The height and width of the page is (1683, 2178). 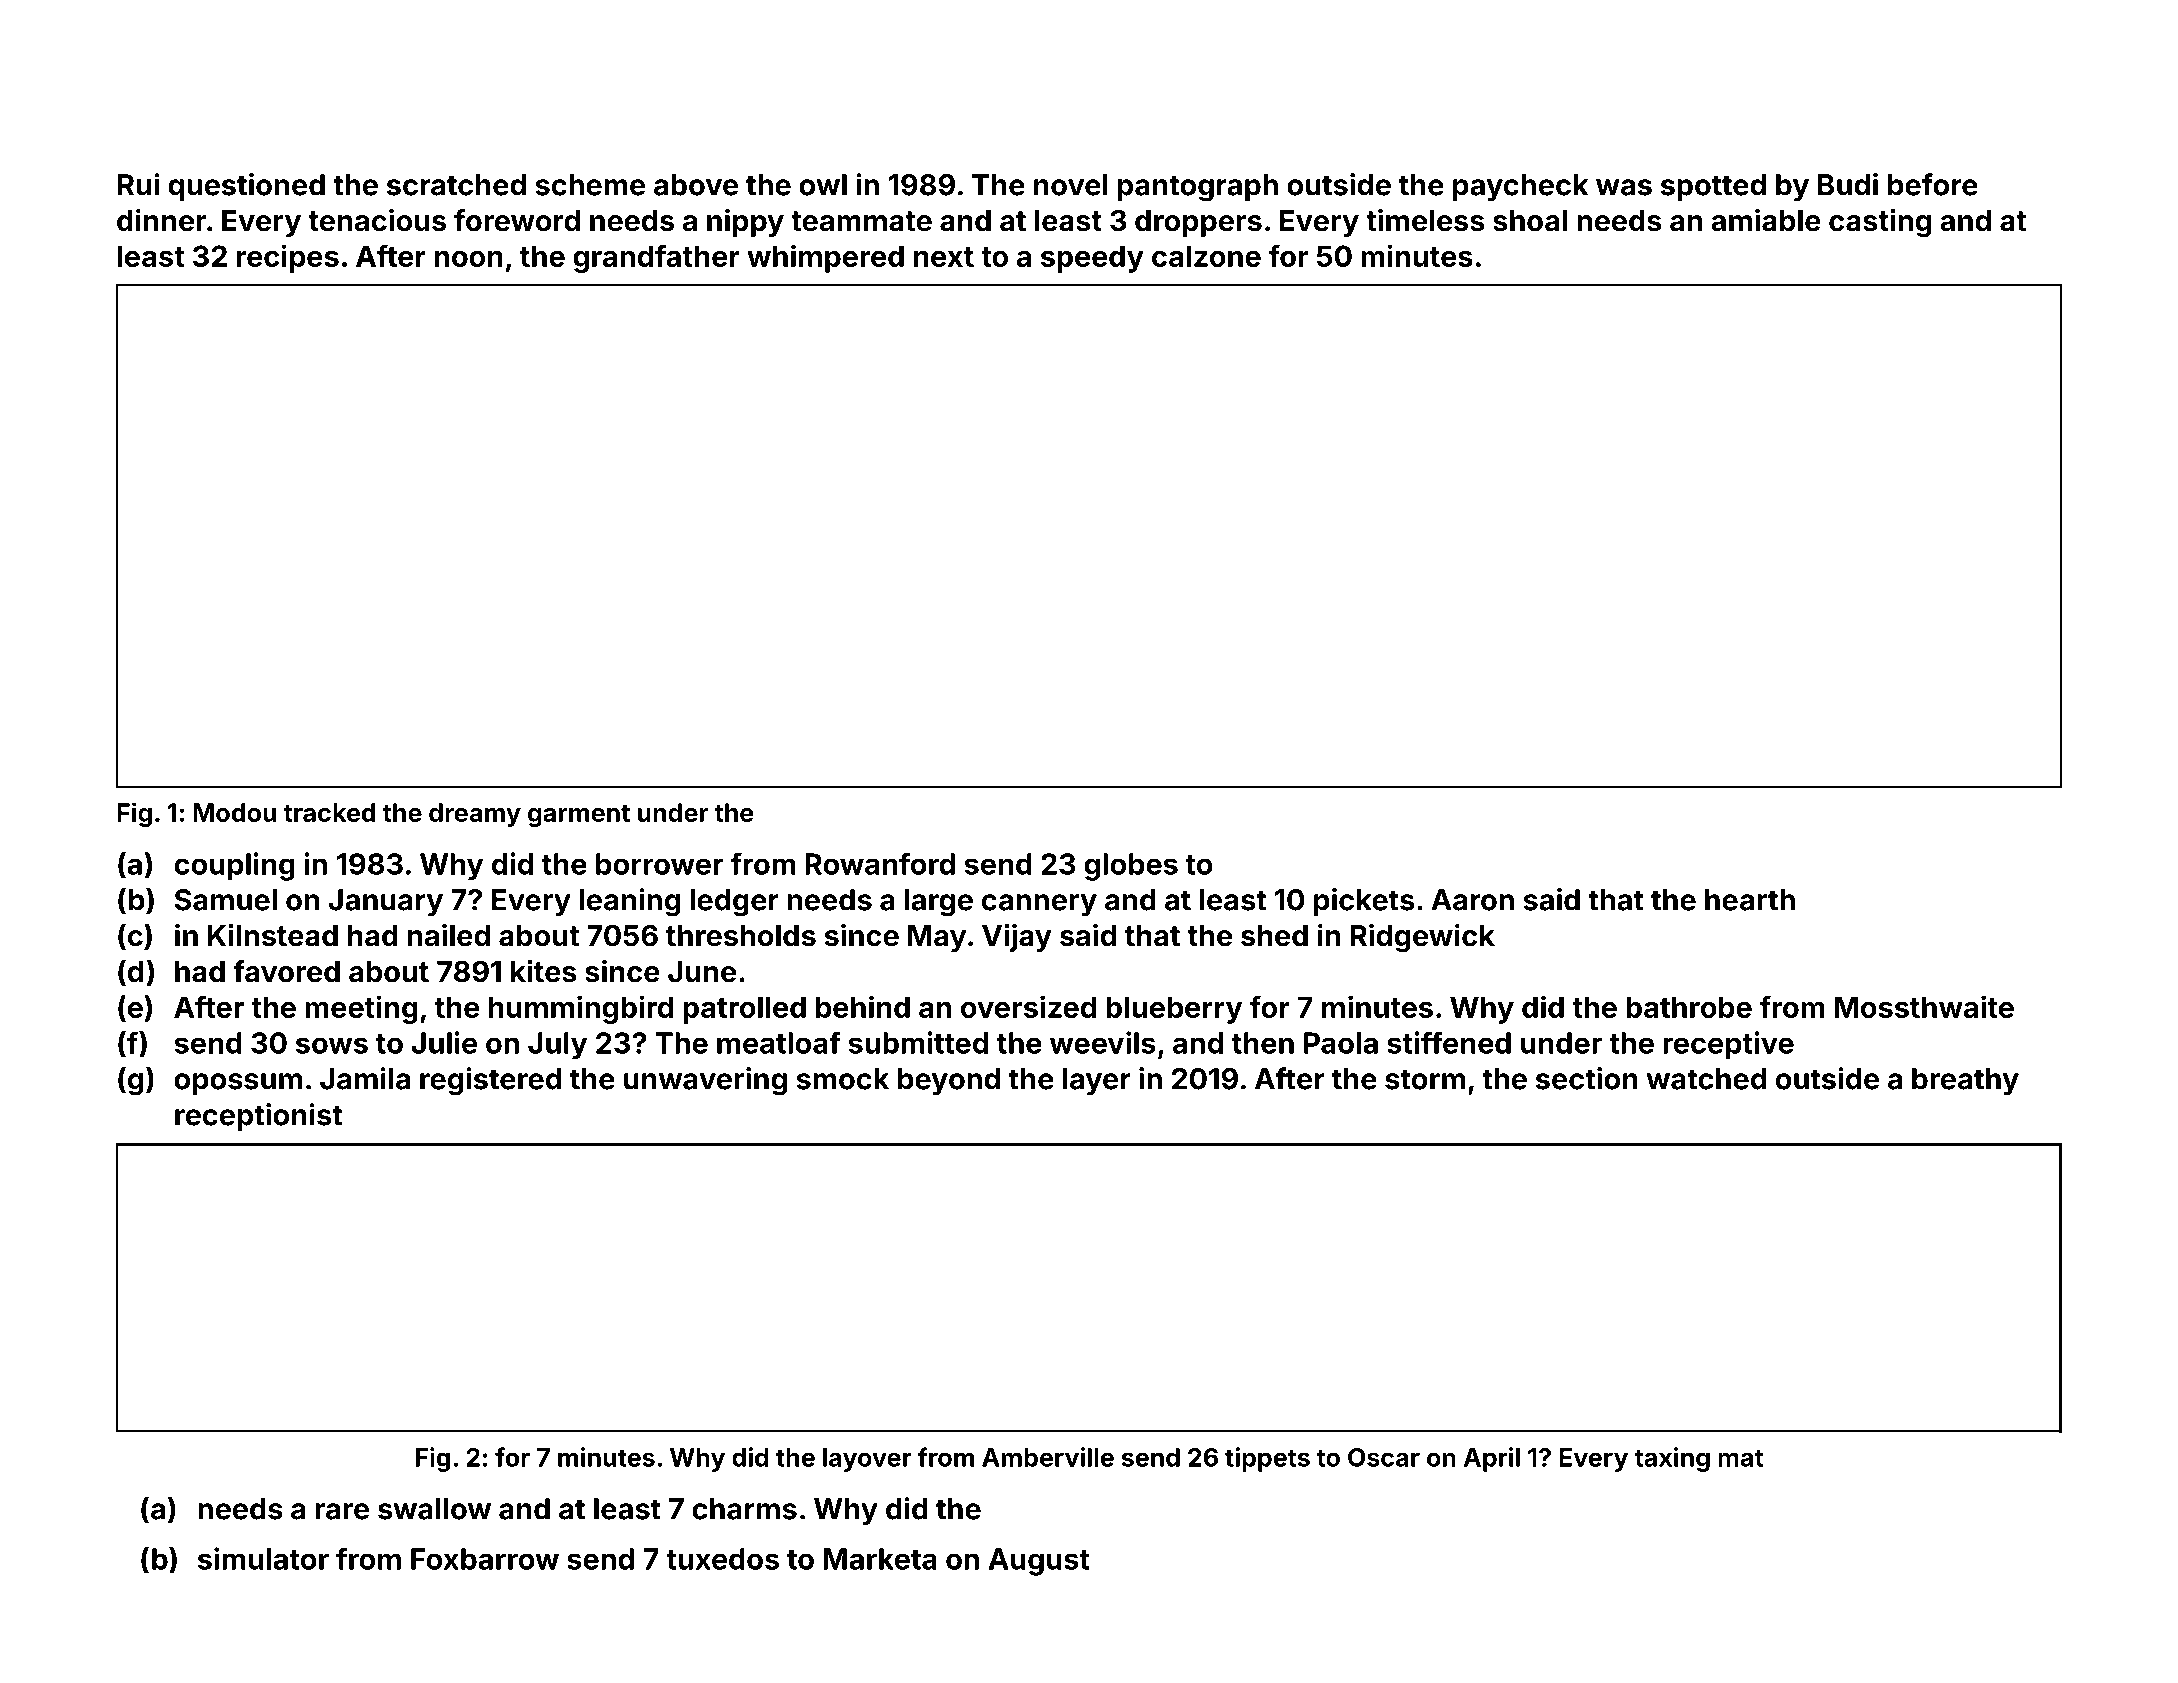 I want to click on shoal, so click(x=1530, y=221).
